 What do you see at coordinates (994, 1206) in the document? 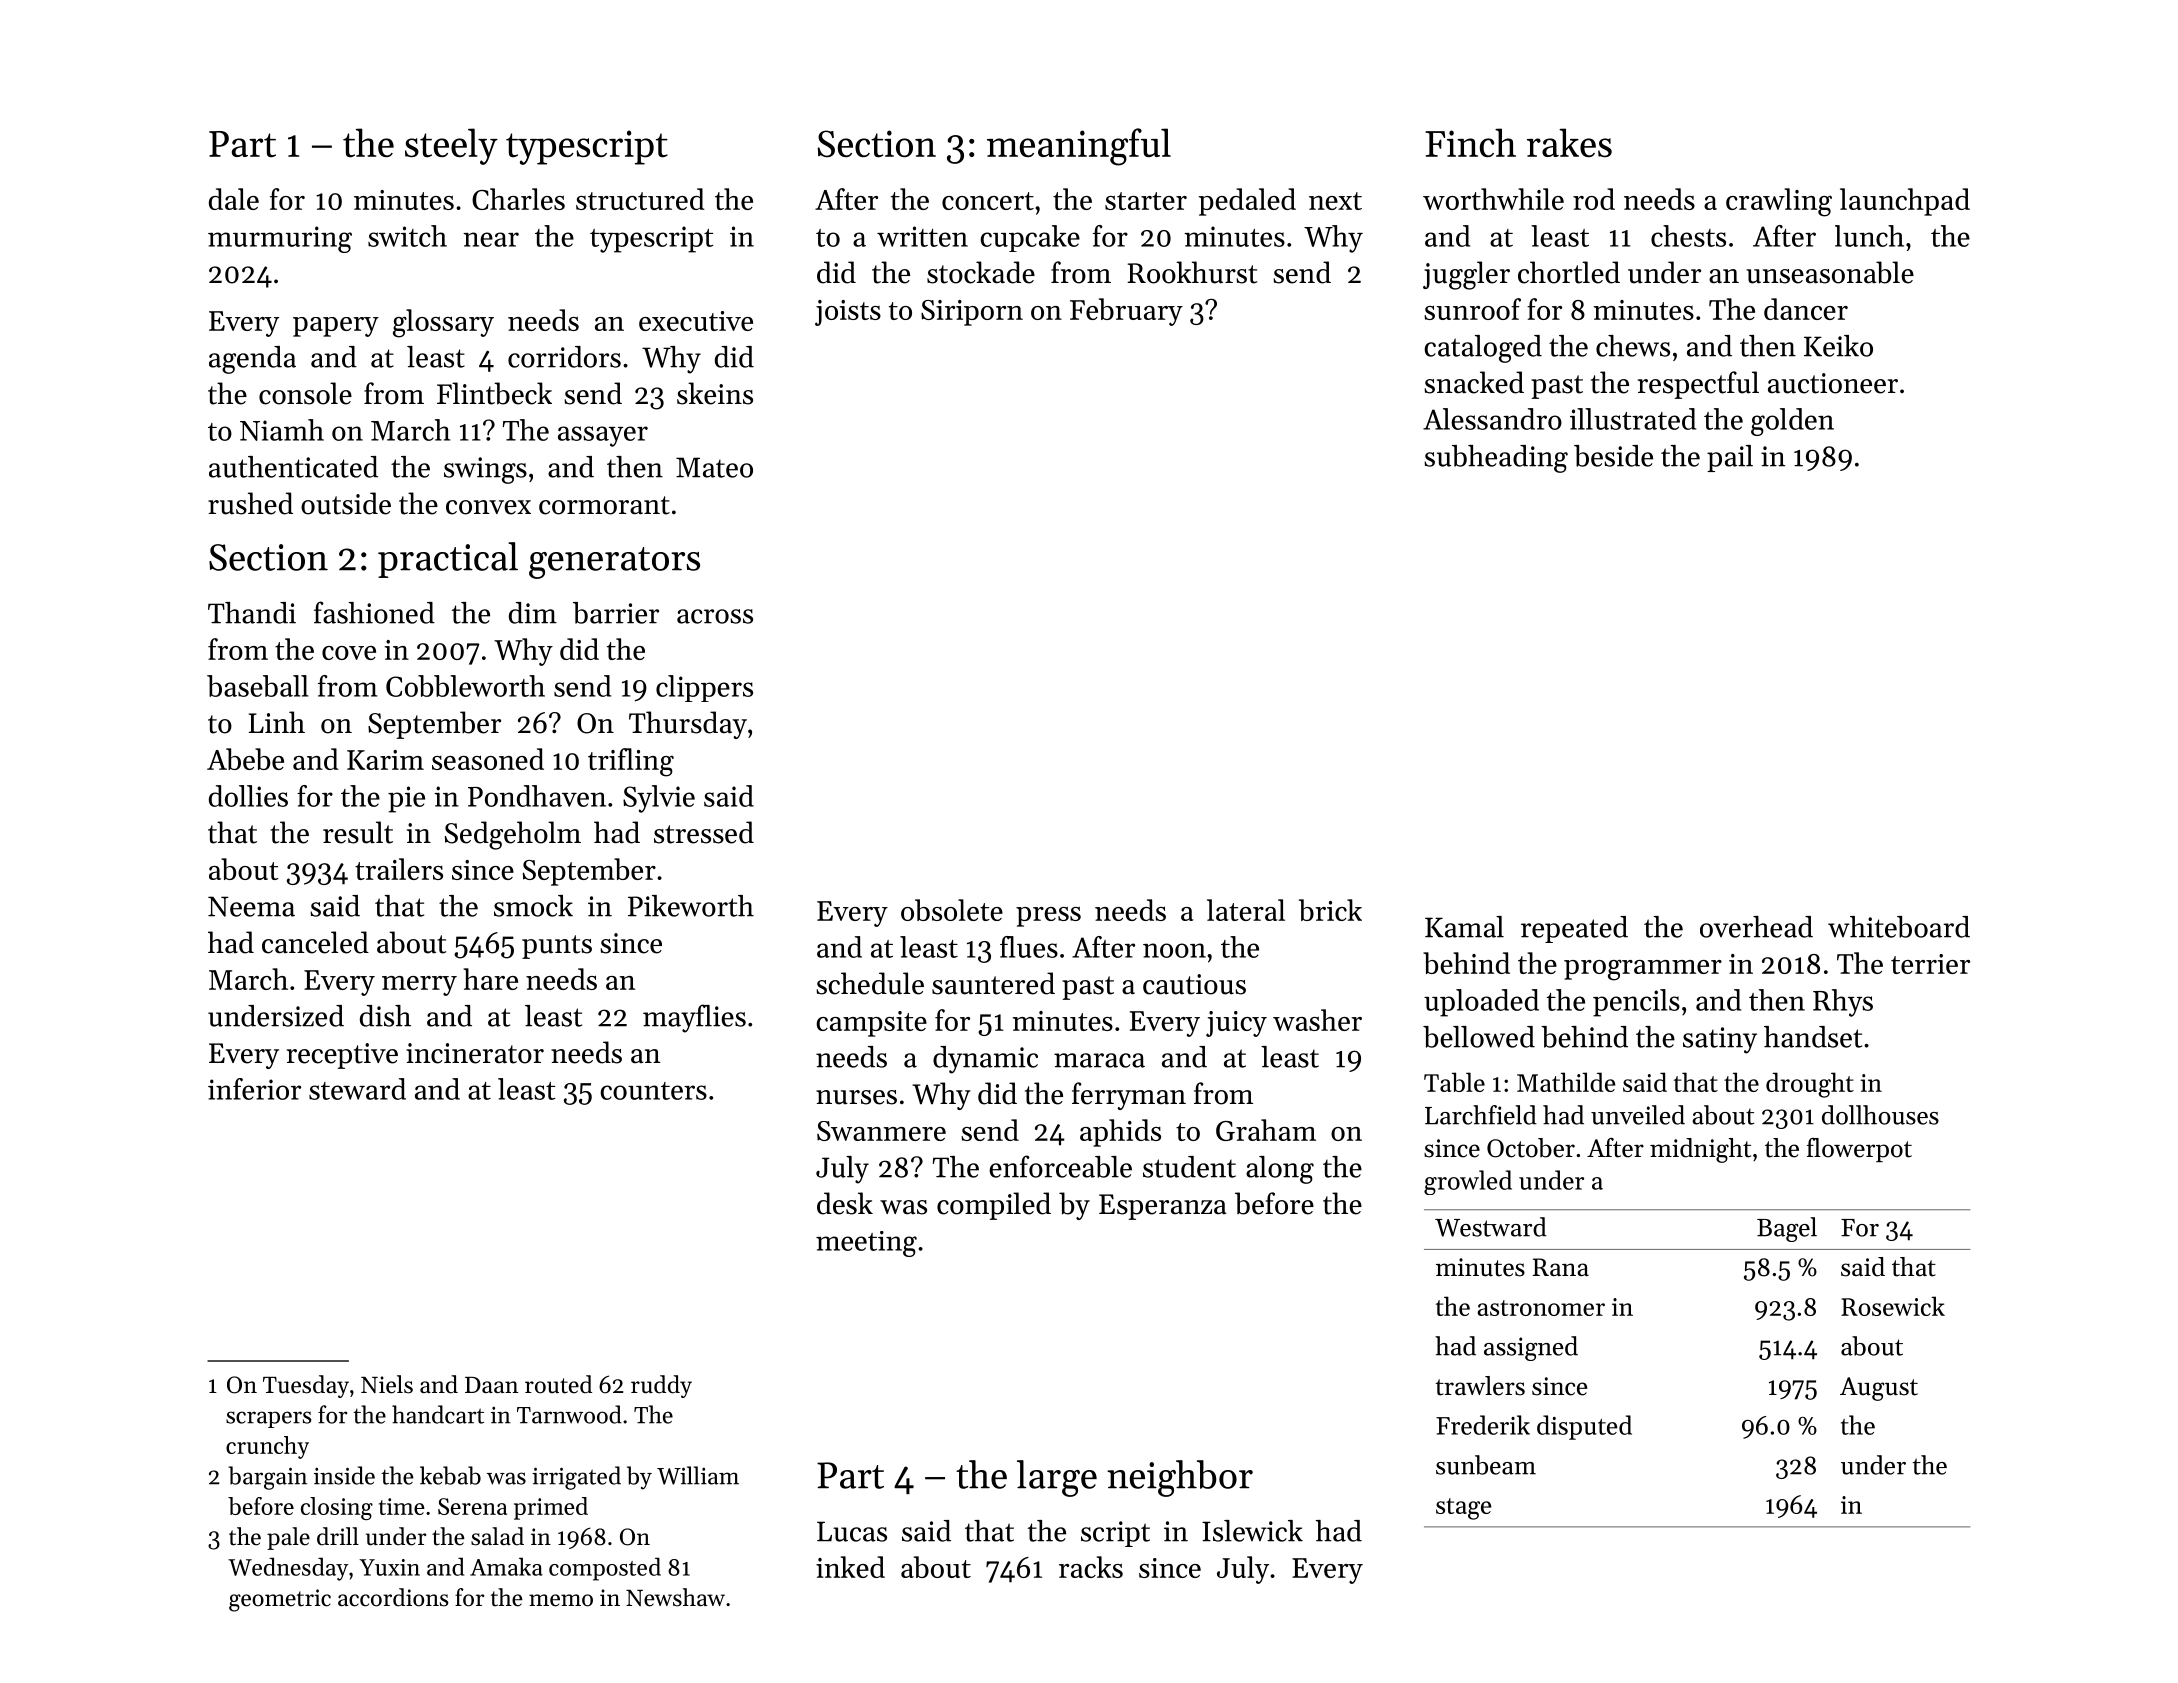
I see `compiled` at bounding box center [994, 1206].
